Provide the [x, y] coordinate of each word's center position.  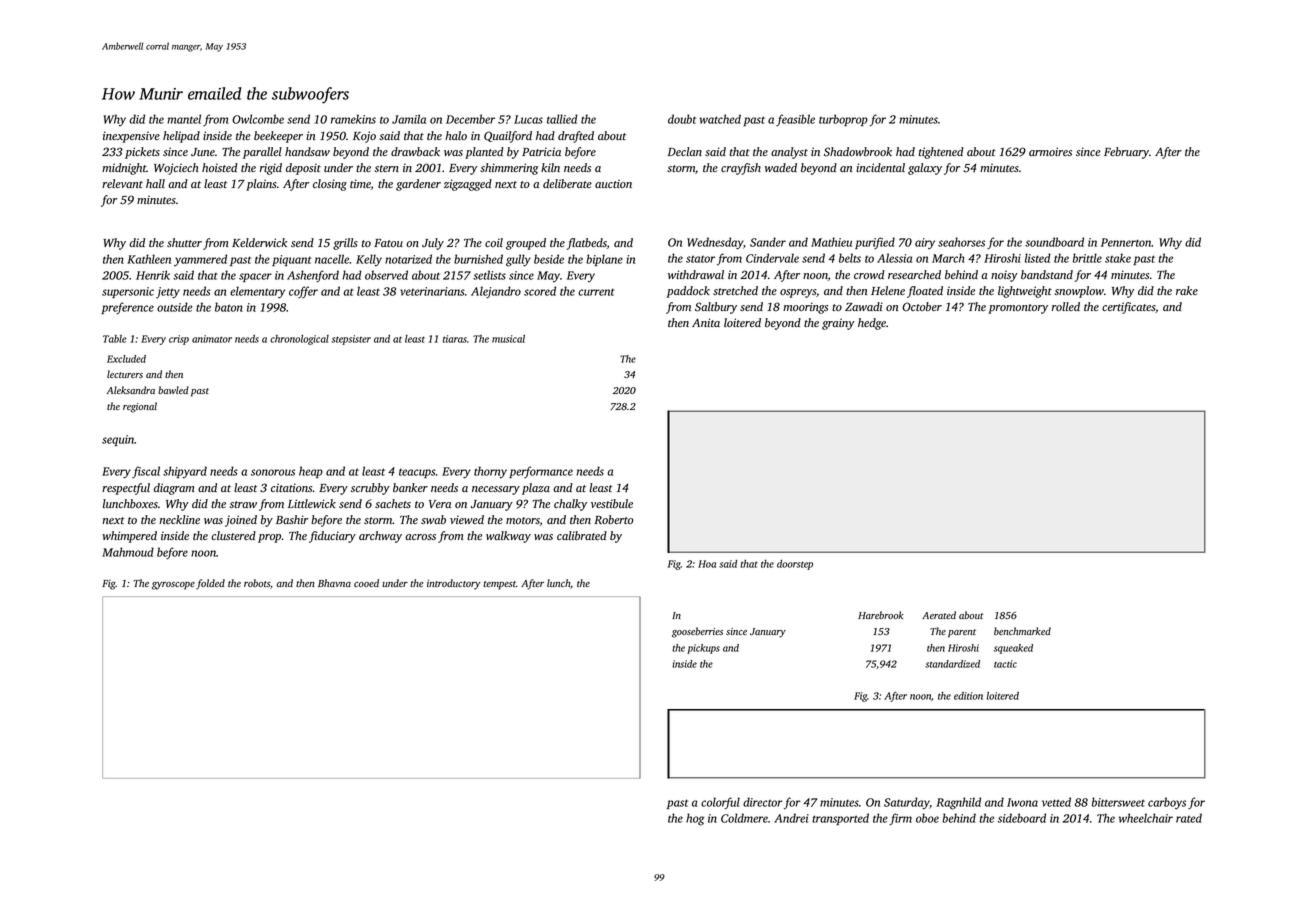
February [1126, 153]
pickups [703, 649]
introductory [453, 584]
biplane [604, 260]
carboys [1167, 803]
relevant [122, 183]
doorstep [795, 565]
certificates [1128, 308]
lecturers [125, 374]
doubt [682, 119]
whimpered [130, 537]
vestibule [612, 503]
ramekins [353, 119]
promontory [1018, 309]
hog [695, 819]
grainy [838, 324]
